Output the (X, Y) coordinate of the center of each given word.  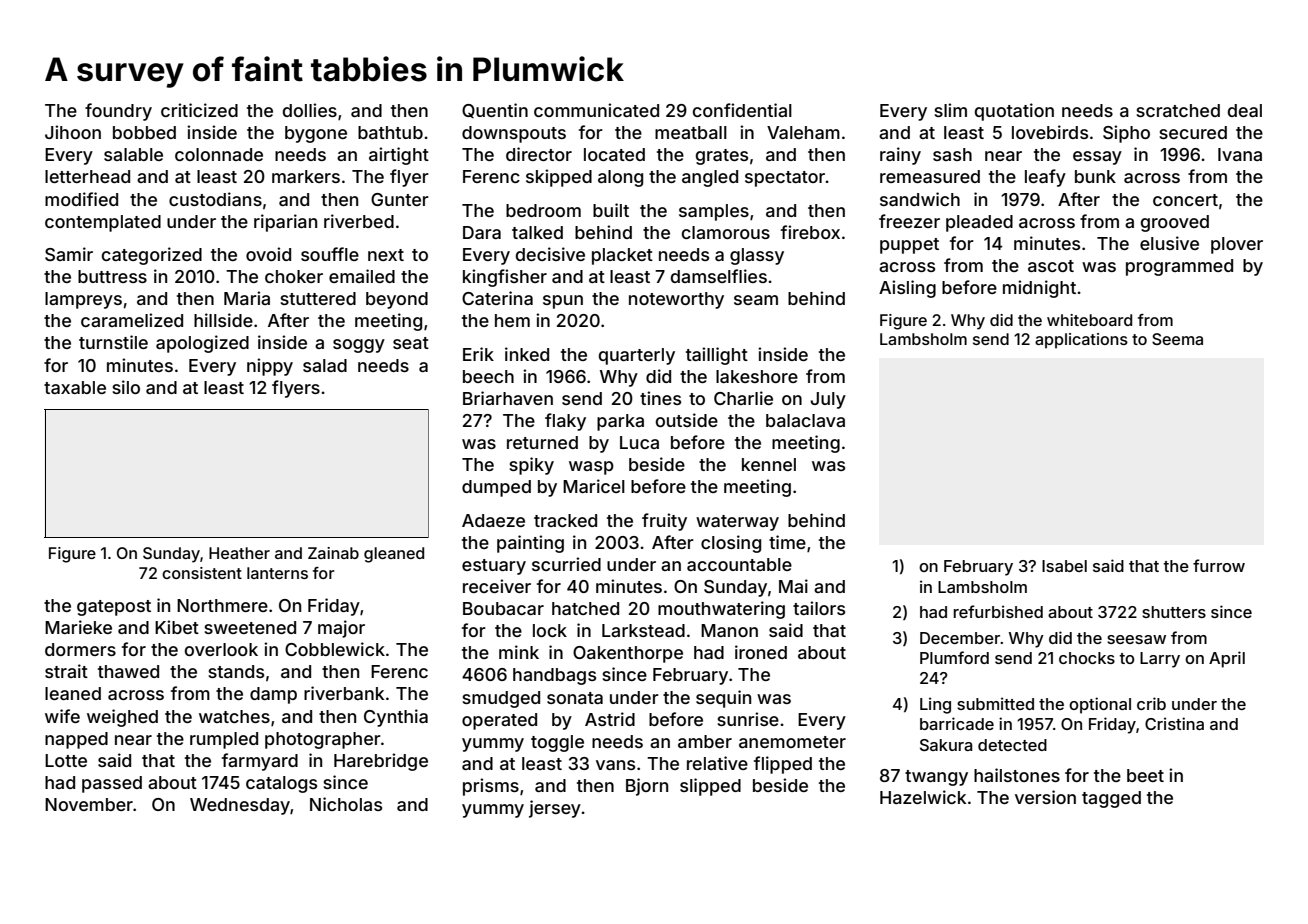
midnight (1039, 289)
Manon (729, 630)
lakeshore (757, 376)
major (341, 629)
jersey (555, 809)
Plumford (954, 657)
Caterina (497, 298)
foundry (118, 112)
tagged (1111, 799)
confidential (742, 110)
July (828, 400)
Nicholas (346, 804)
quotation (1014, 112)
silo (126, 387)
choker (294, 276)
